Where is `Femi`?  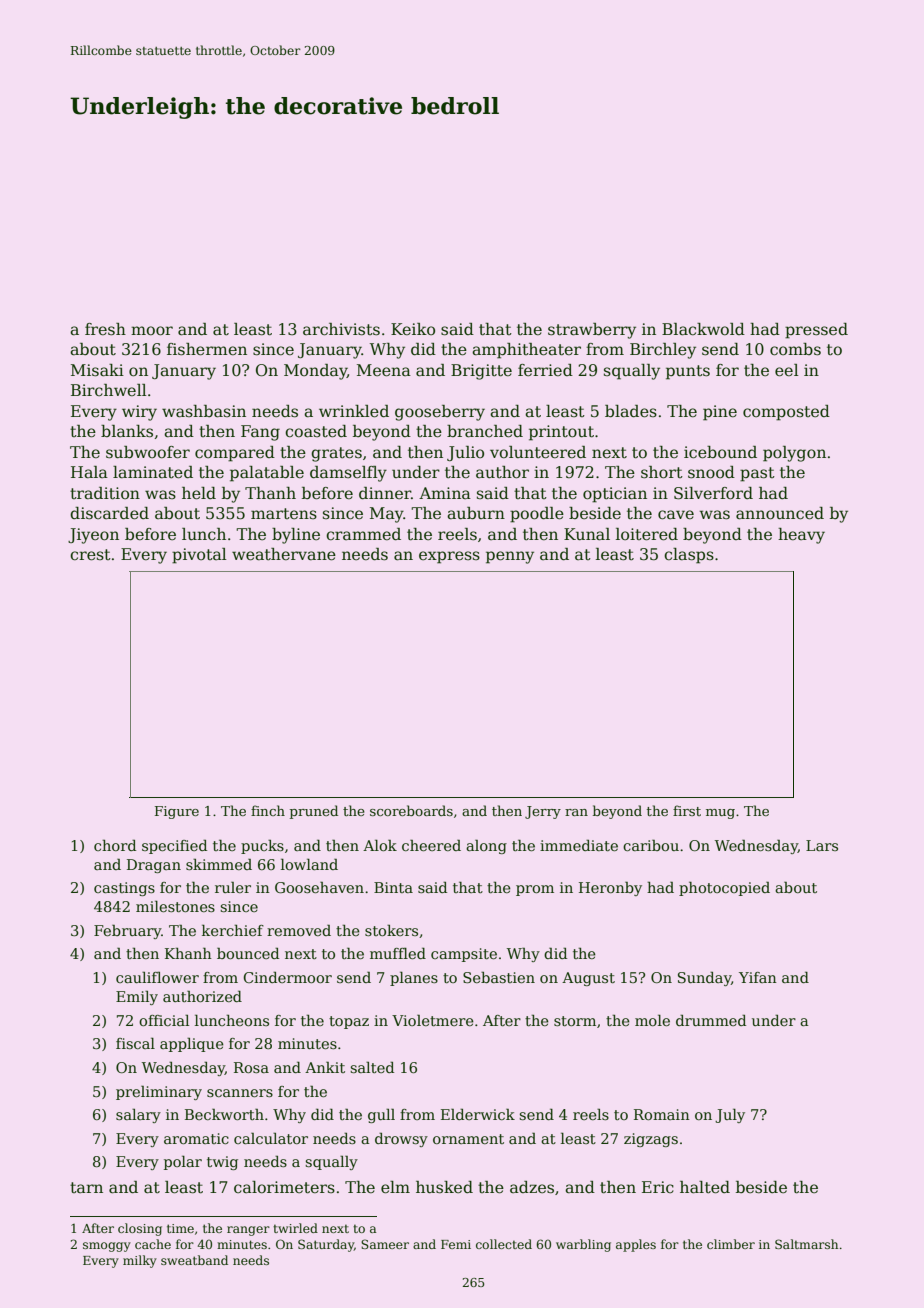
Femi is located at coordinates (456, 1244).
